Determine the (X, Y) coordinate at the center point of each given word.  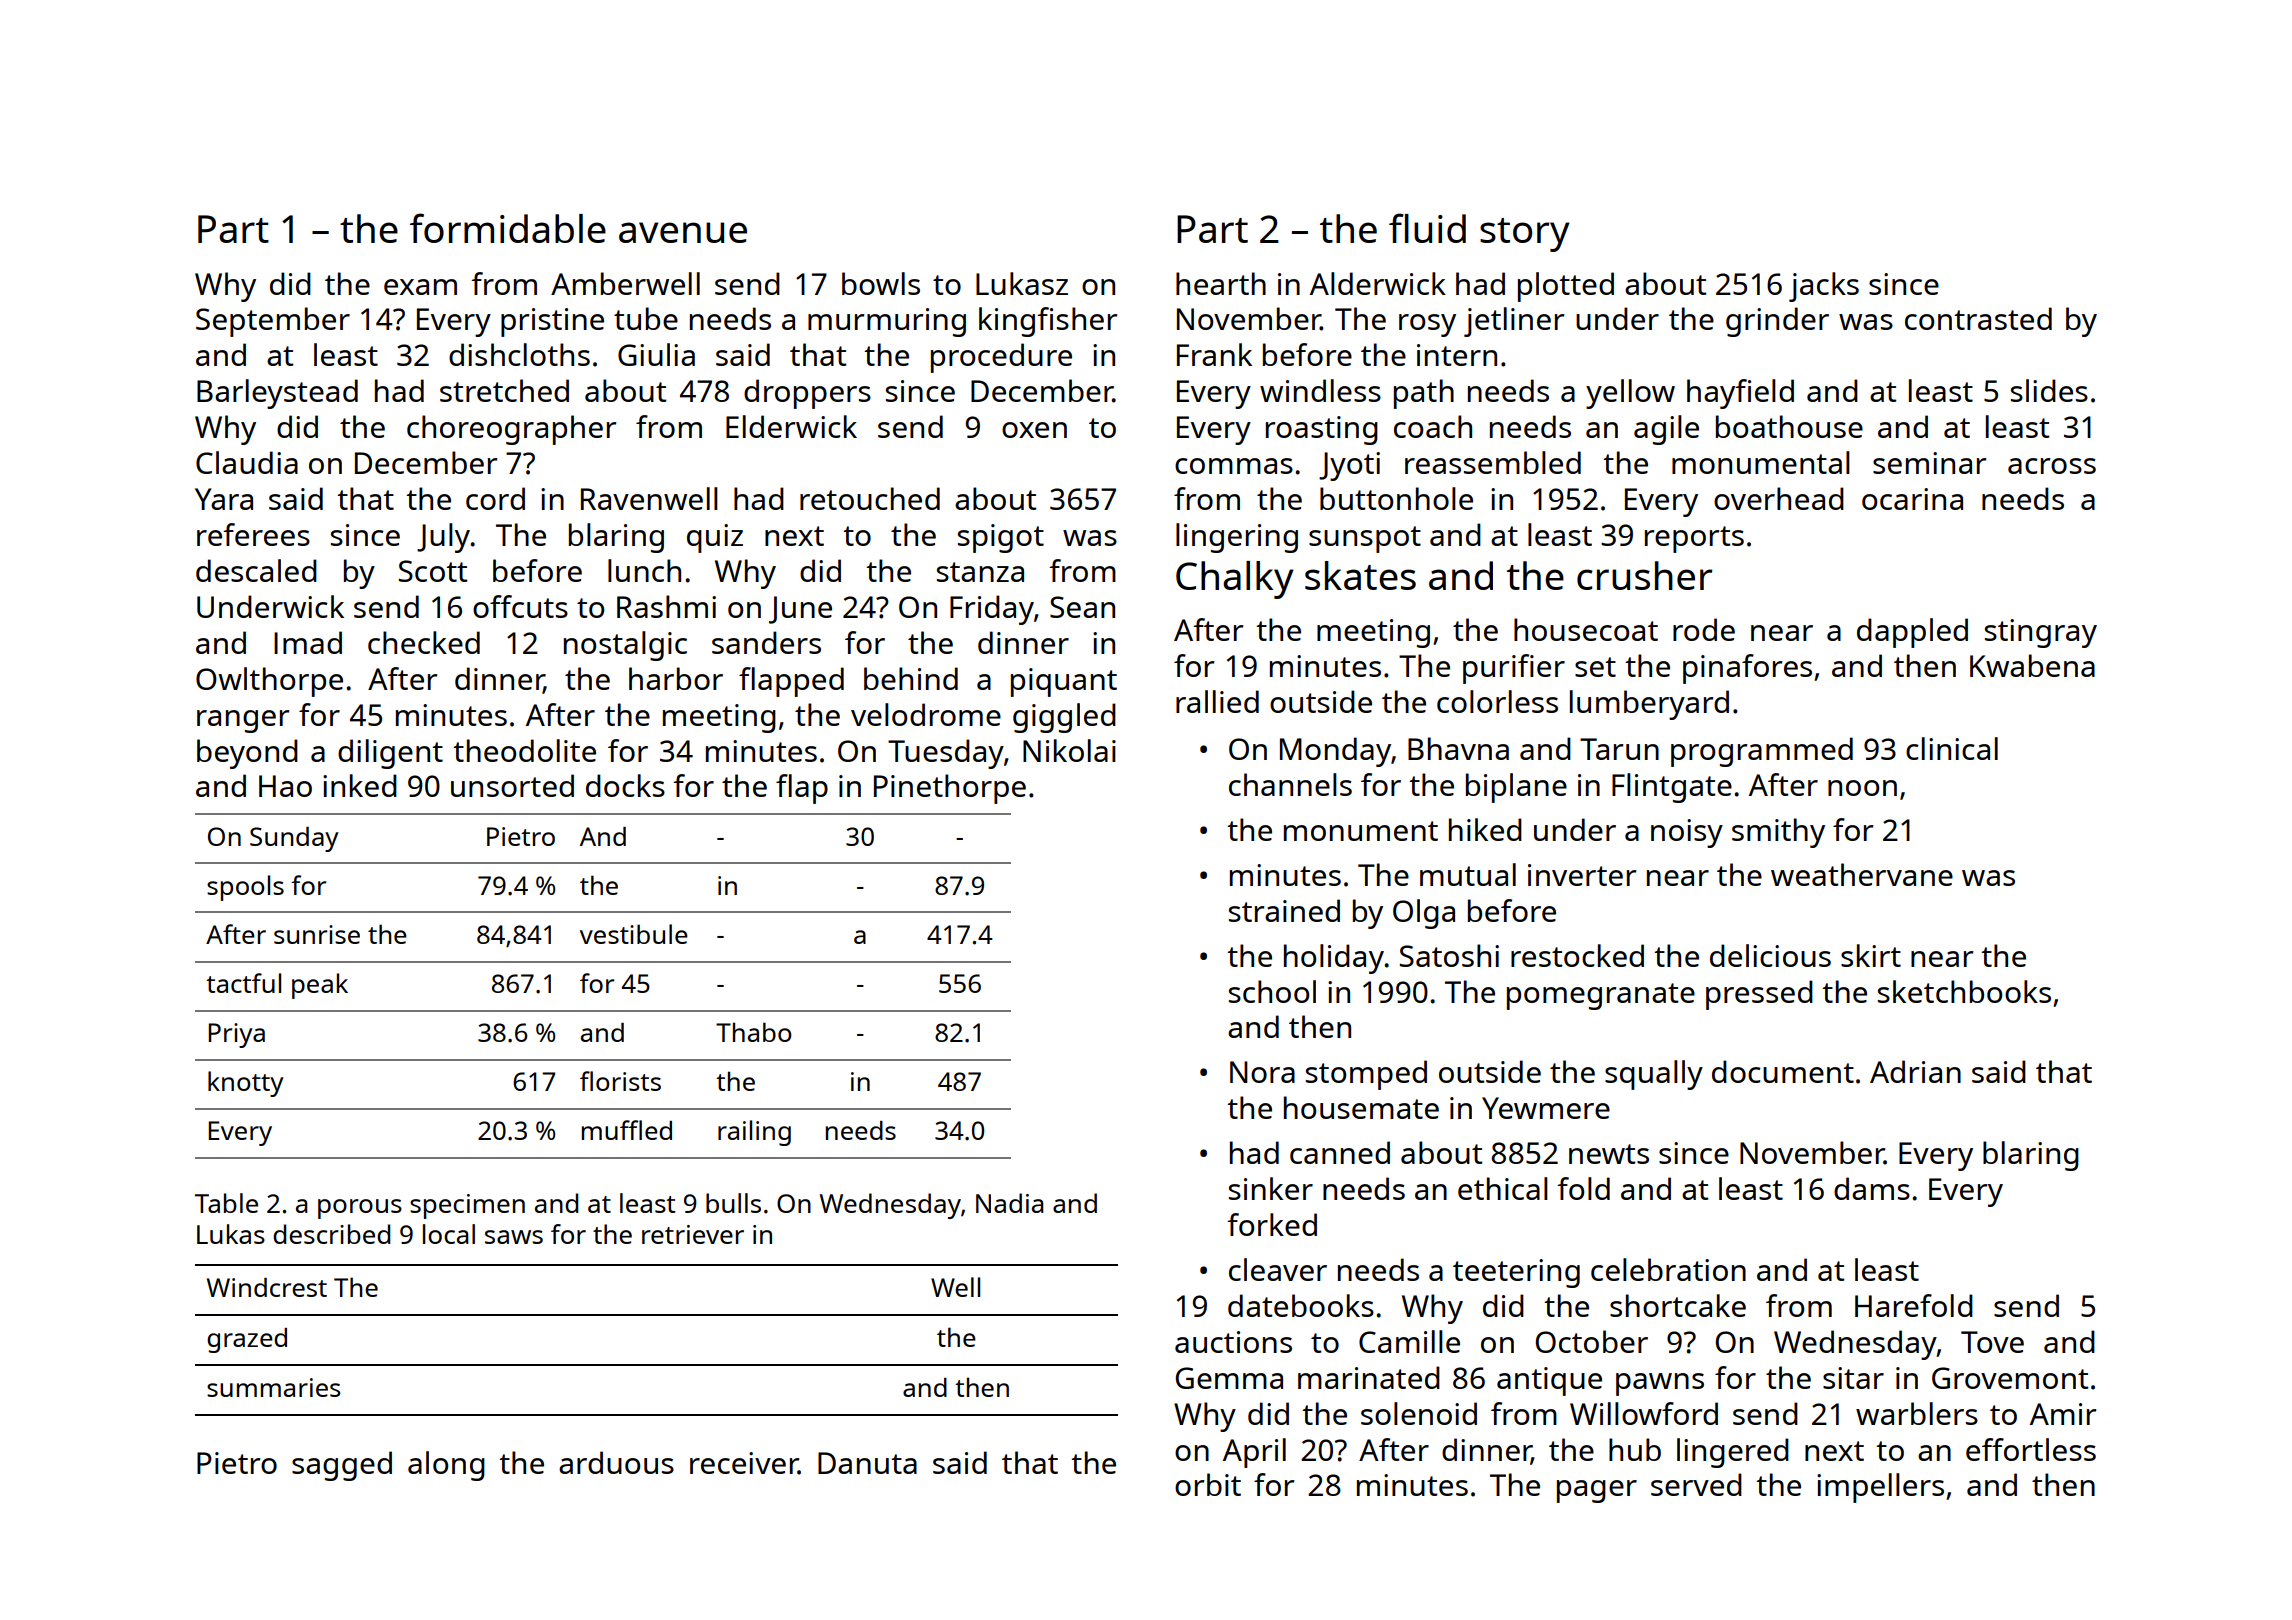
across (2052, 466)
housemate (1361, 1107)
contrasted (1978, 318)
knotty (246, 1084)
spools (245, 888)
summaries (273, 1387)
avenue (683, 232)
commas (1234, 466)
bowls (881, 283)
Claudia (247, 462)
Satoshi (1449, 955)
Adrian (1915, 1071)
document (1783, 1071)
